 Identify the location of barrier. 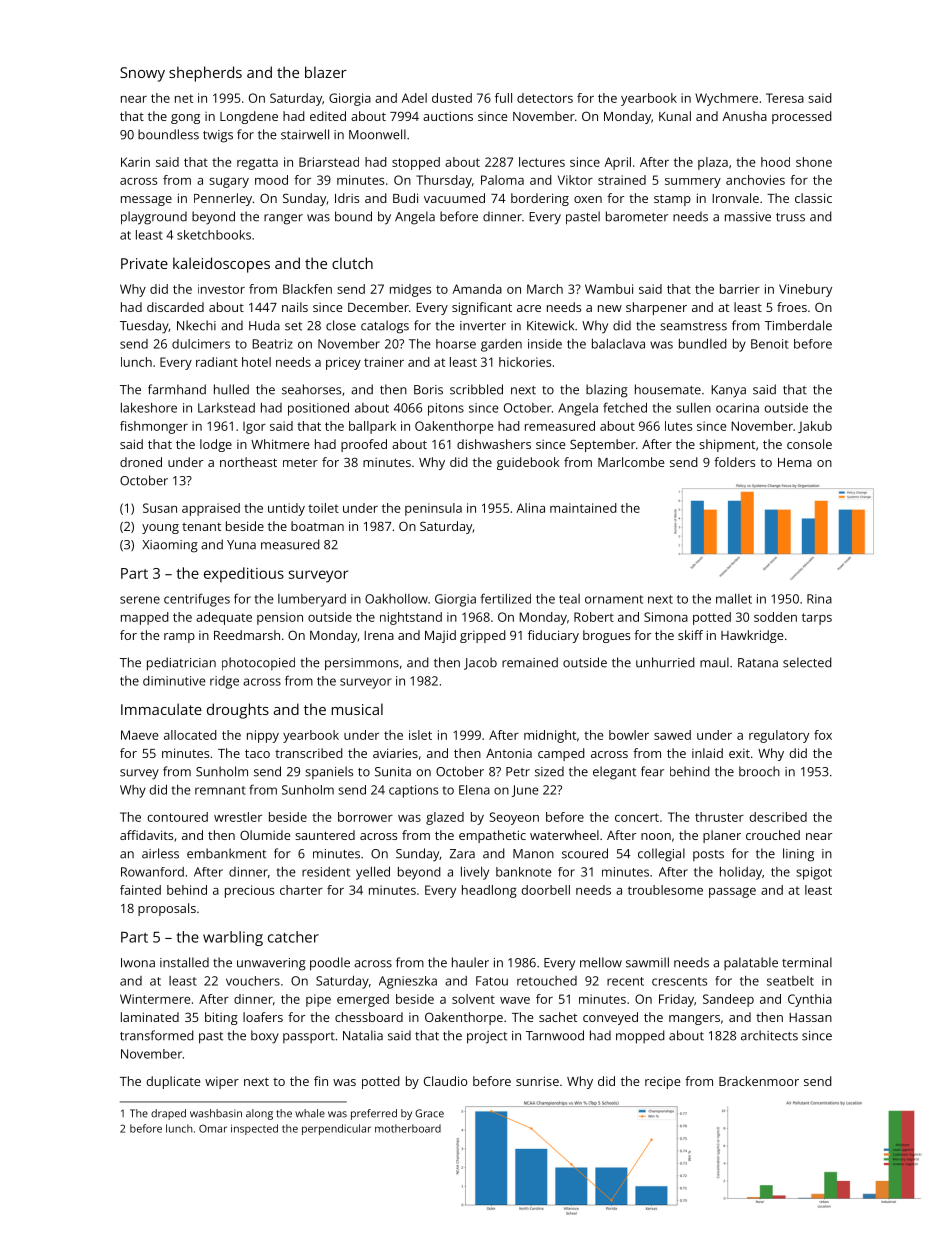
(740, 289).
